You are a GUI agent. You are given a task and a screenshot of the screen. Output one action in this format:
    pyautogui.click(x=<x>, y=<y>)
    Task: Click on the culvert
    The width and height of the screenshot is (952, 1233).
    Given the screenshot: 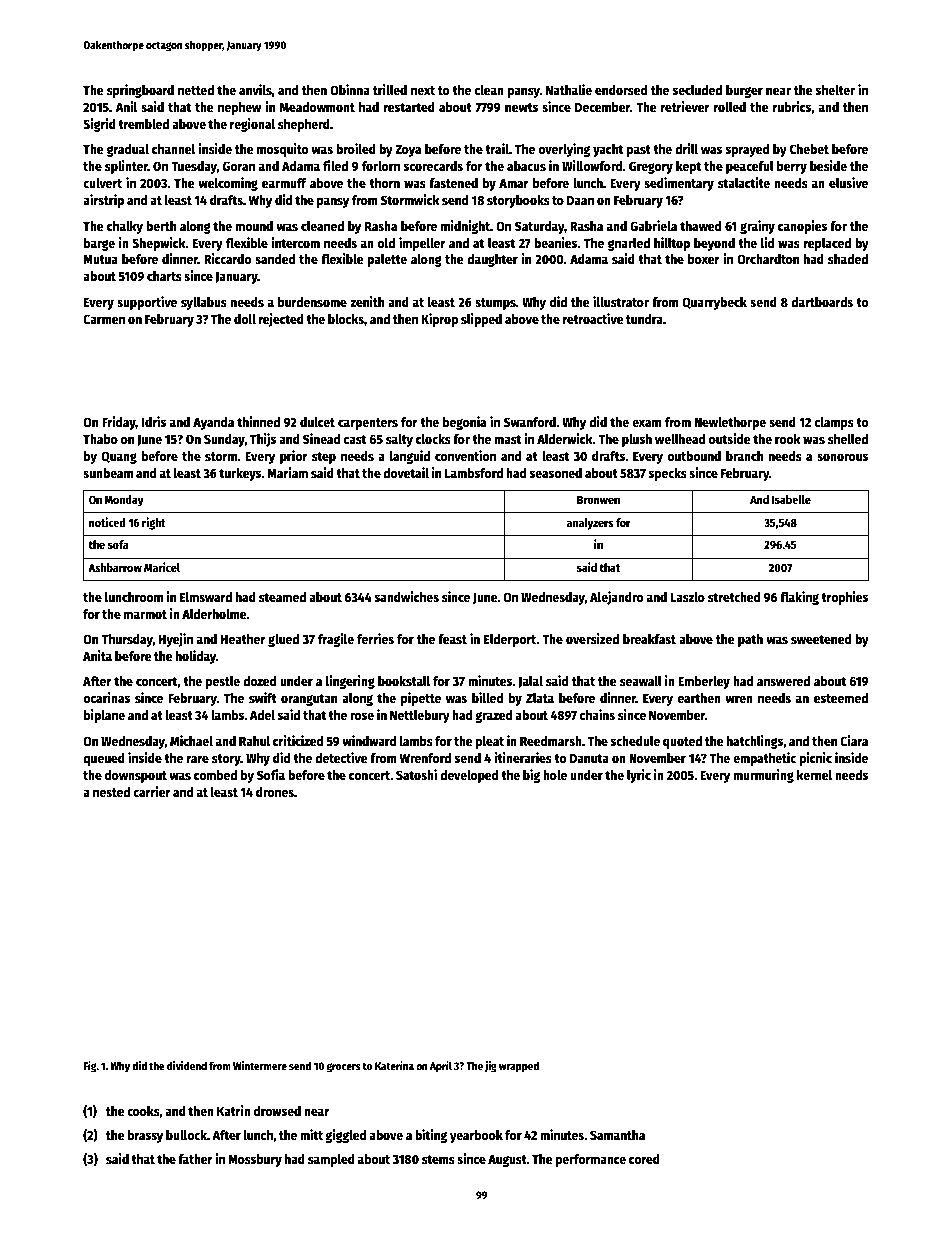 What is the action you would take?
    pyautogui.click(x=102, y=183)
